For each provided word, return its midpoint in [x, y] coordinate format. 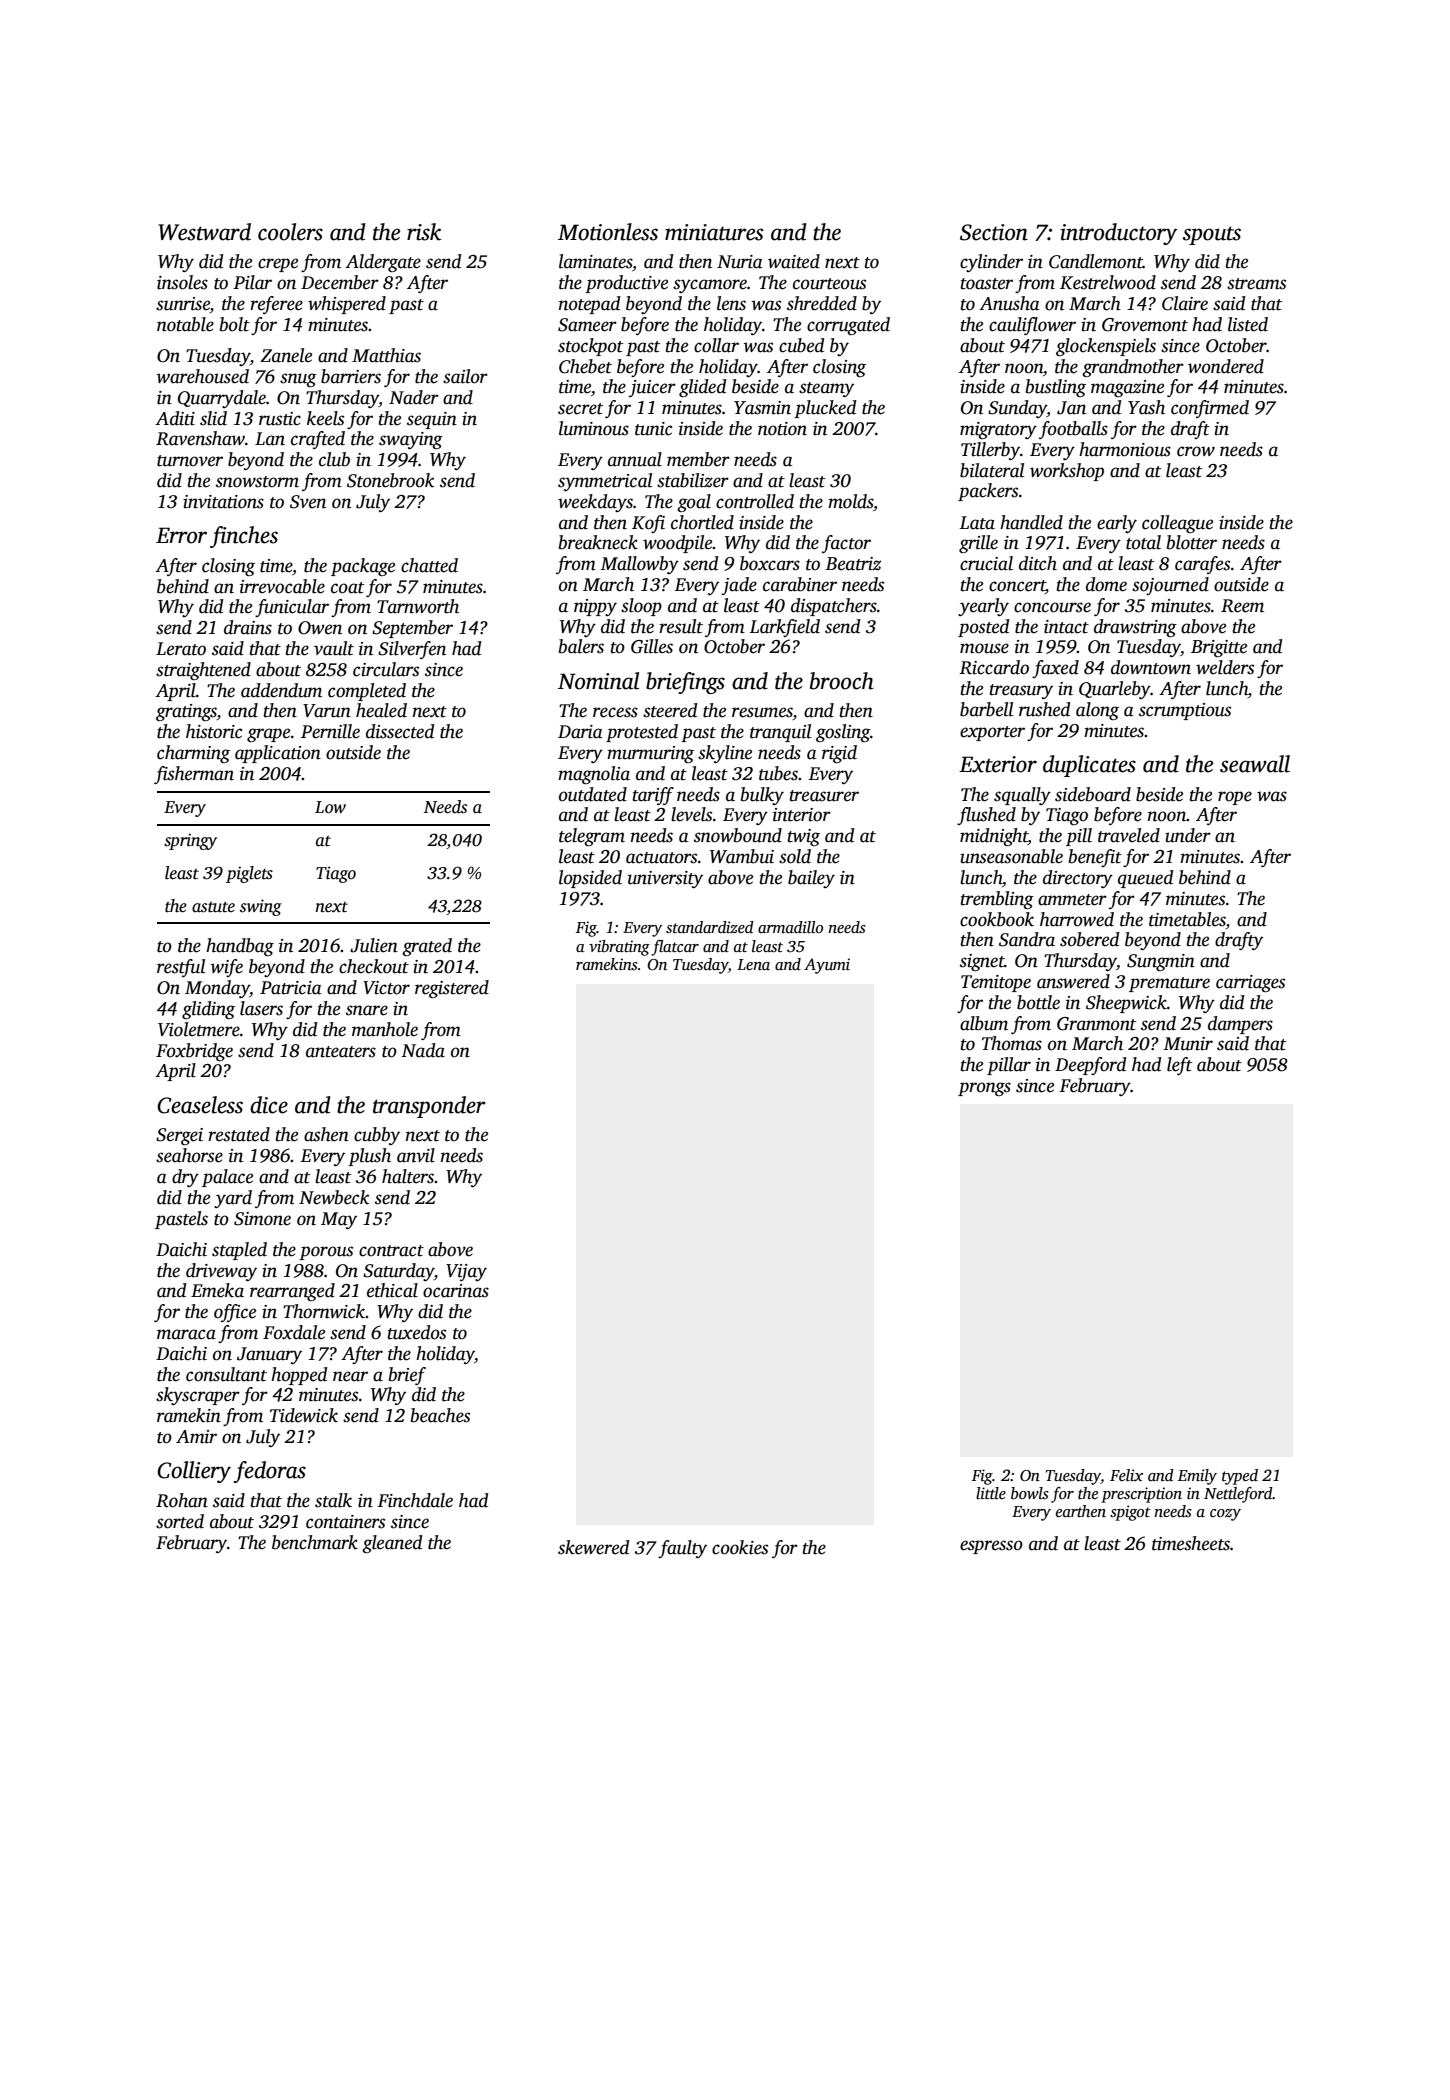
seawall [1255, 764]
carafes [1202, 565]
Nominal [598, 681]
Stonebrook [390, 480]
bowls [1030, 1493]
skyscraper [198, 1396]
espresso [991, 1547]
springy [190, 841]
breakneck [598, 542]
